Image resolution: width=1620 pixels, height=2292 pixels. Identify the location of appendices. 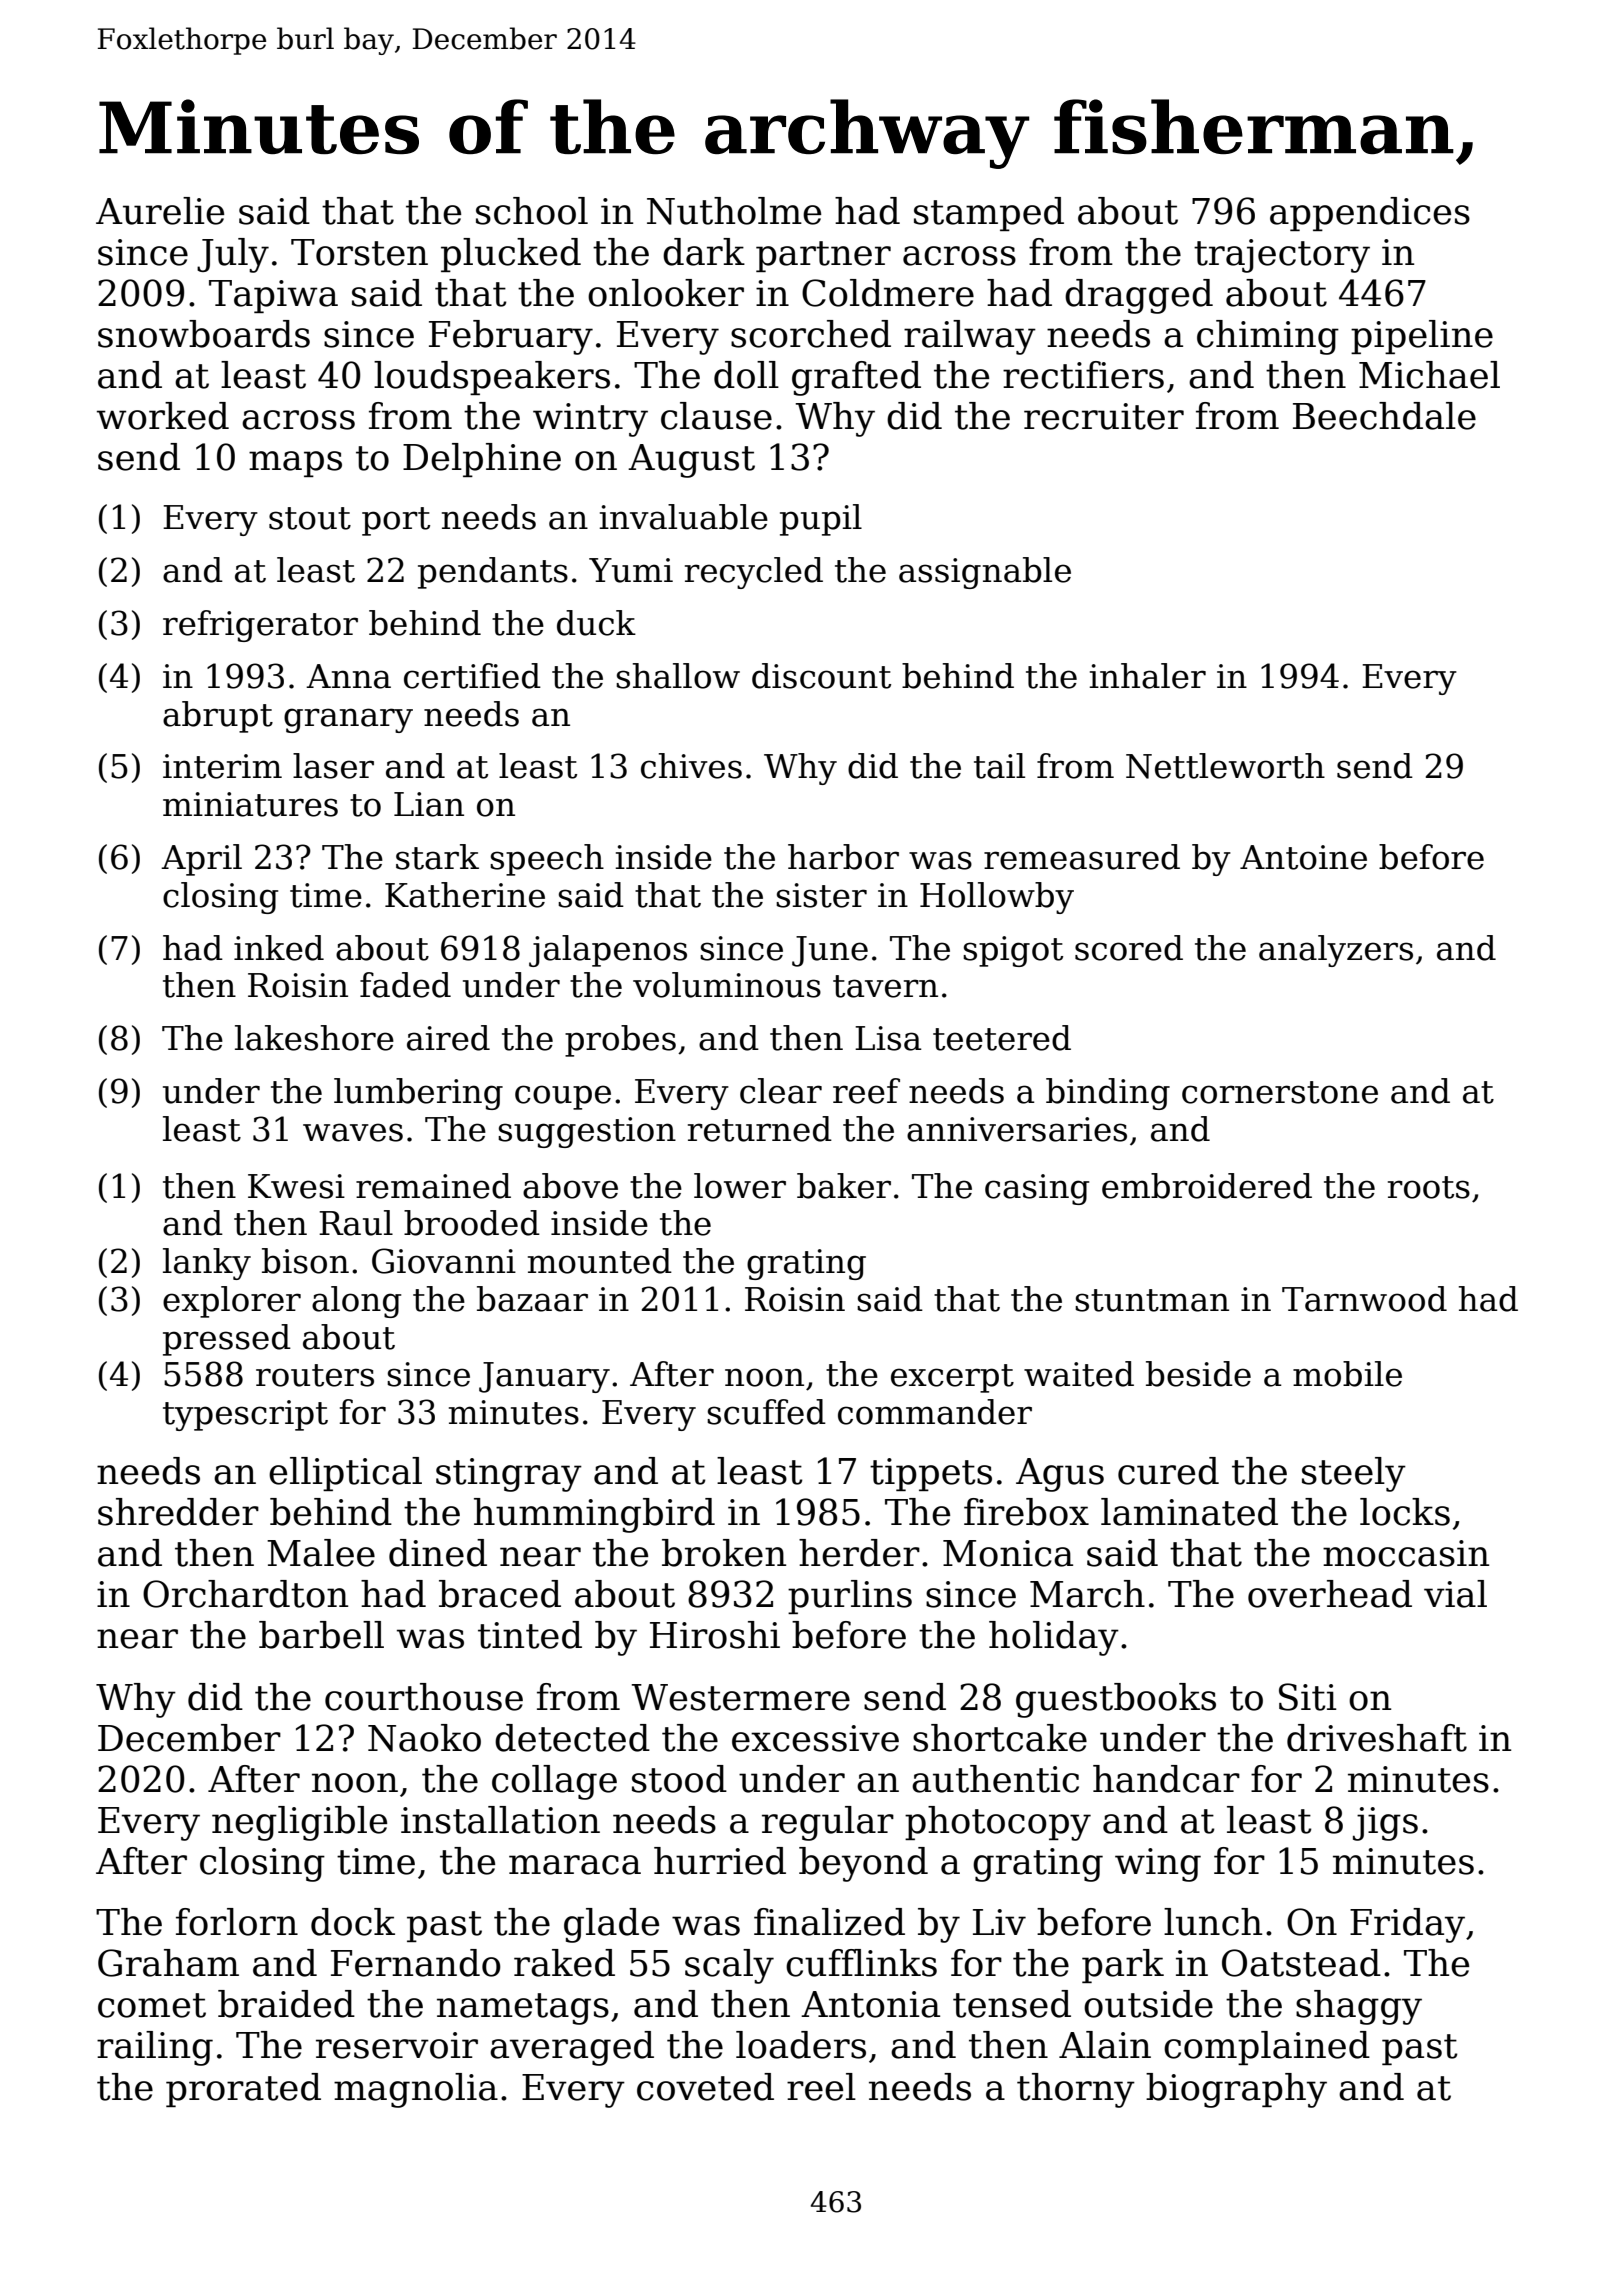
(1370, 214).
